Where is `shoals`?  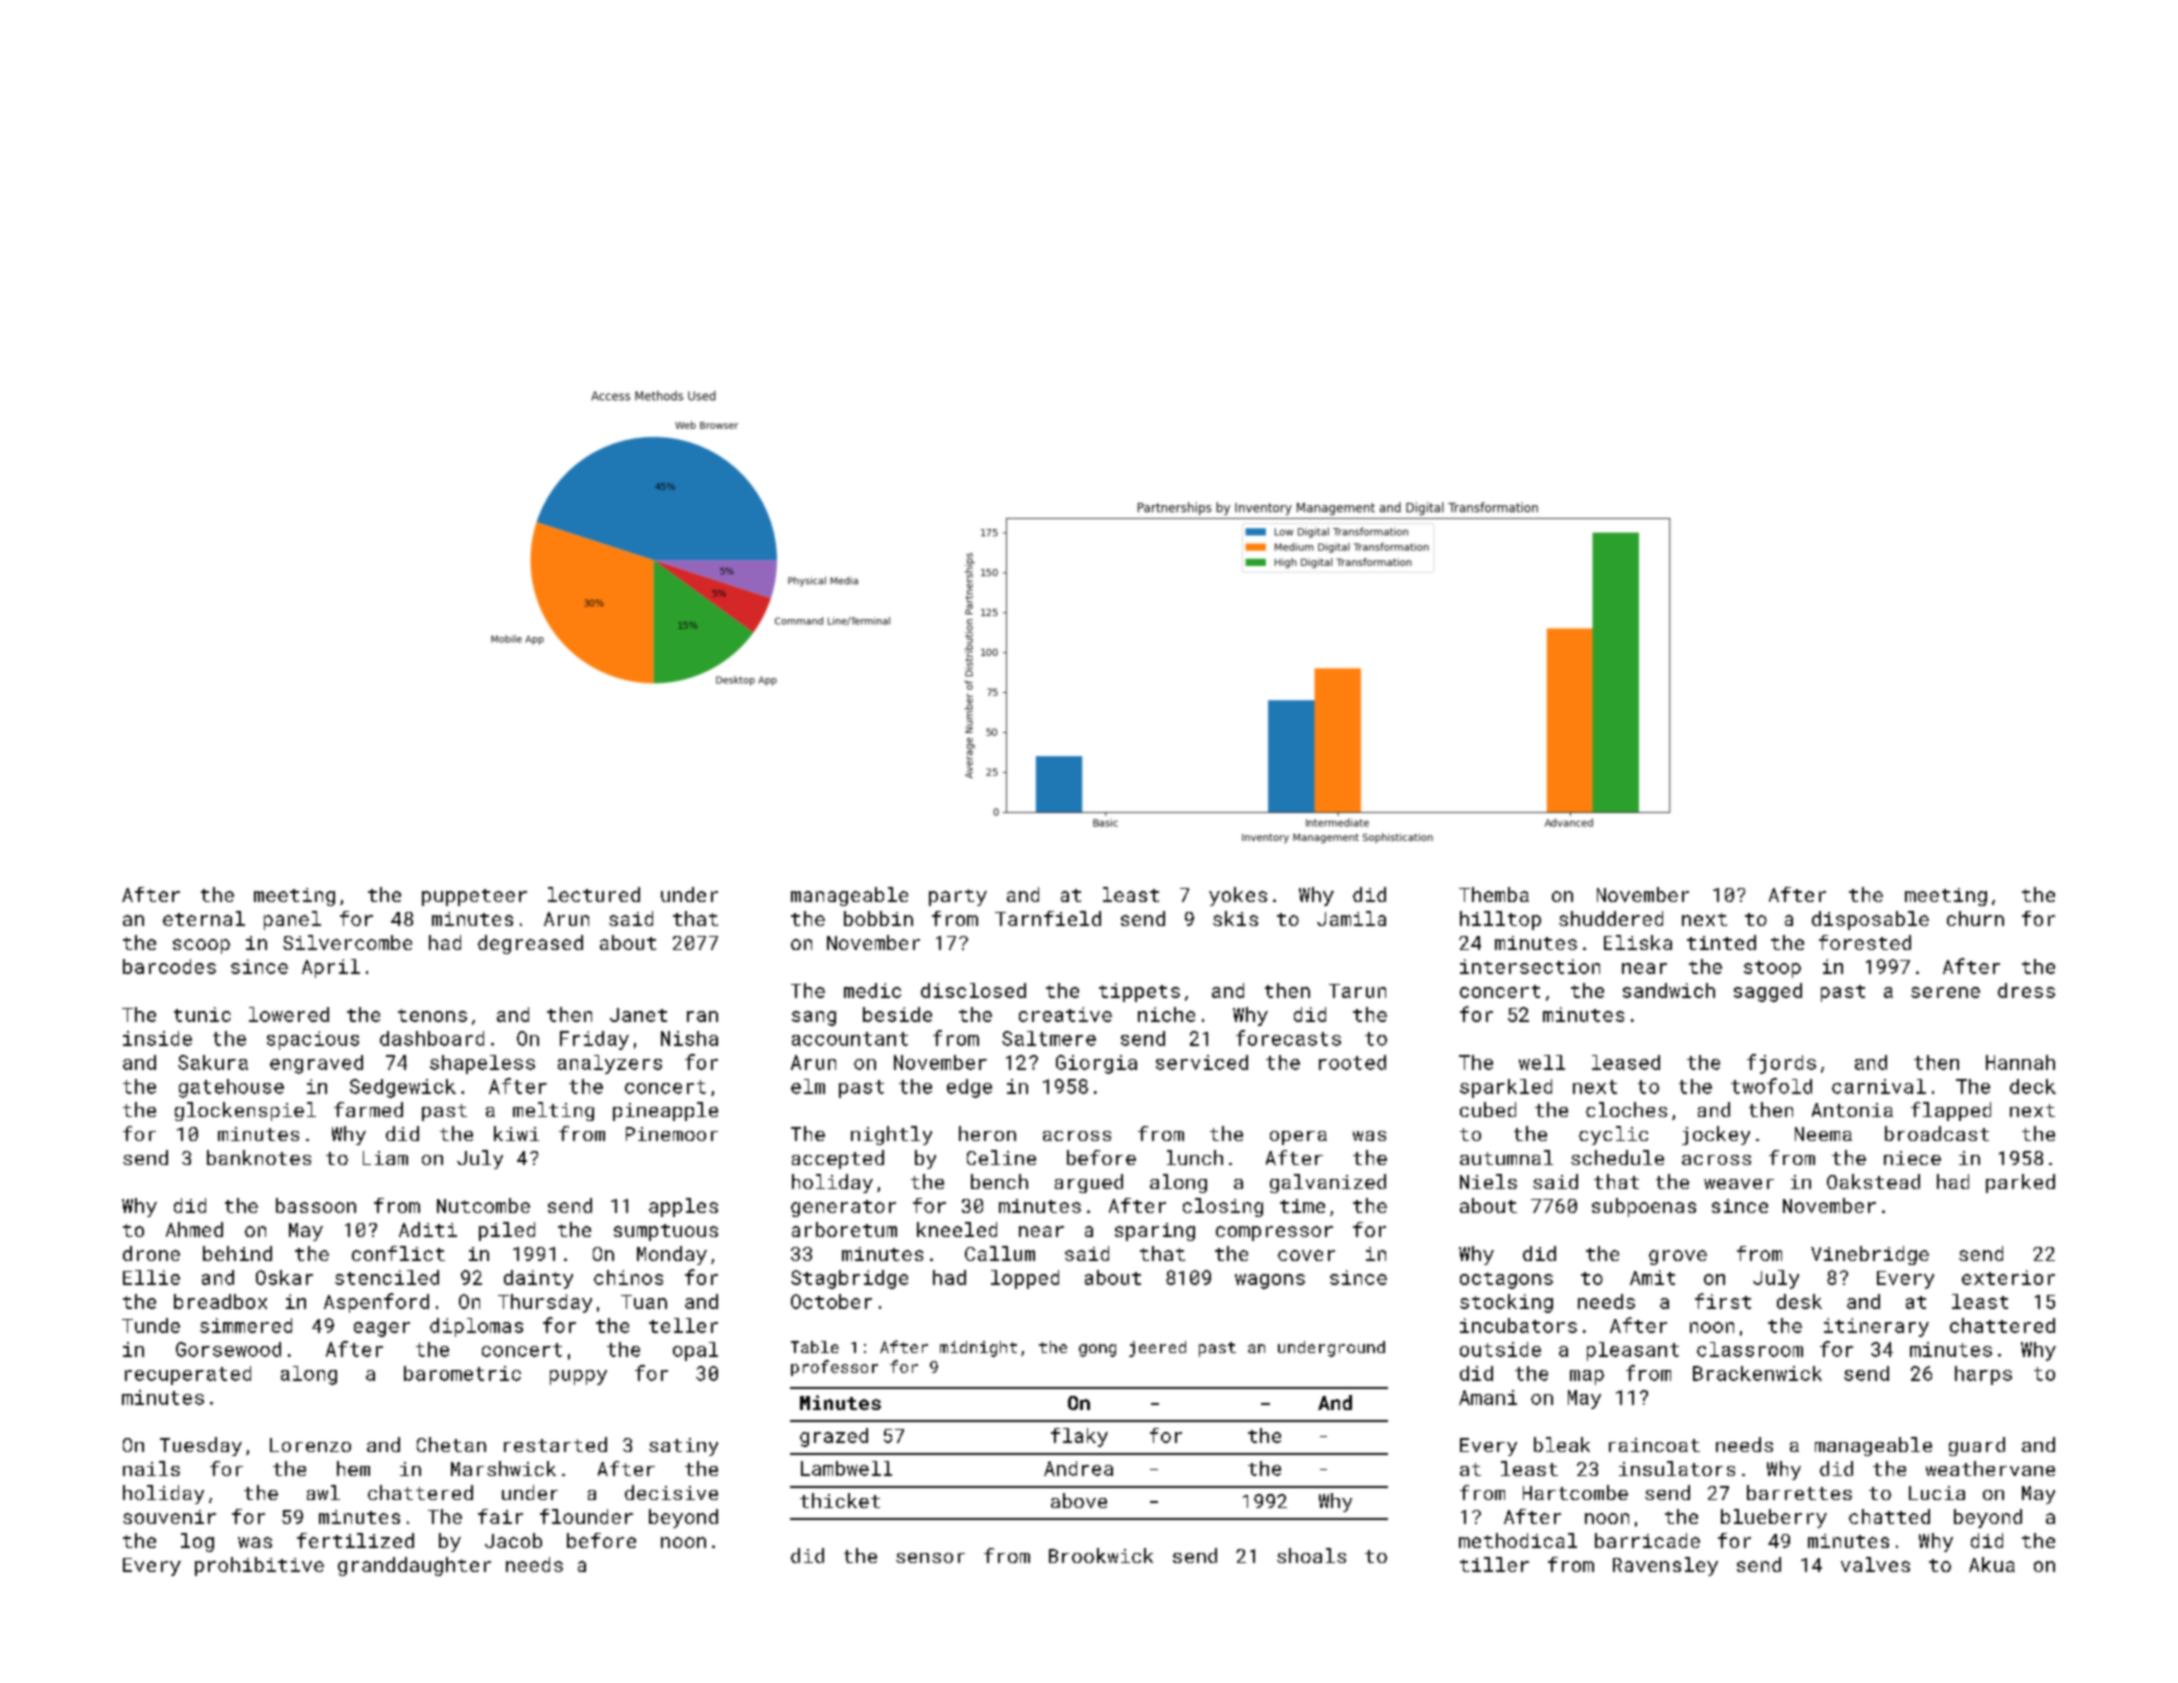
shoals is located at coordinates (1311, 1555).
